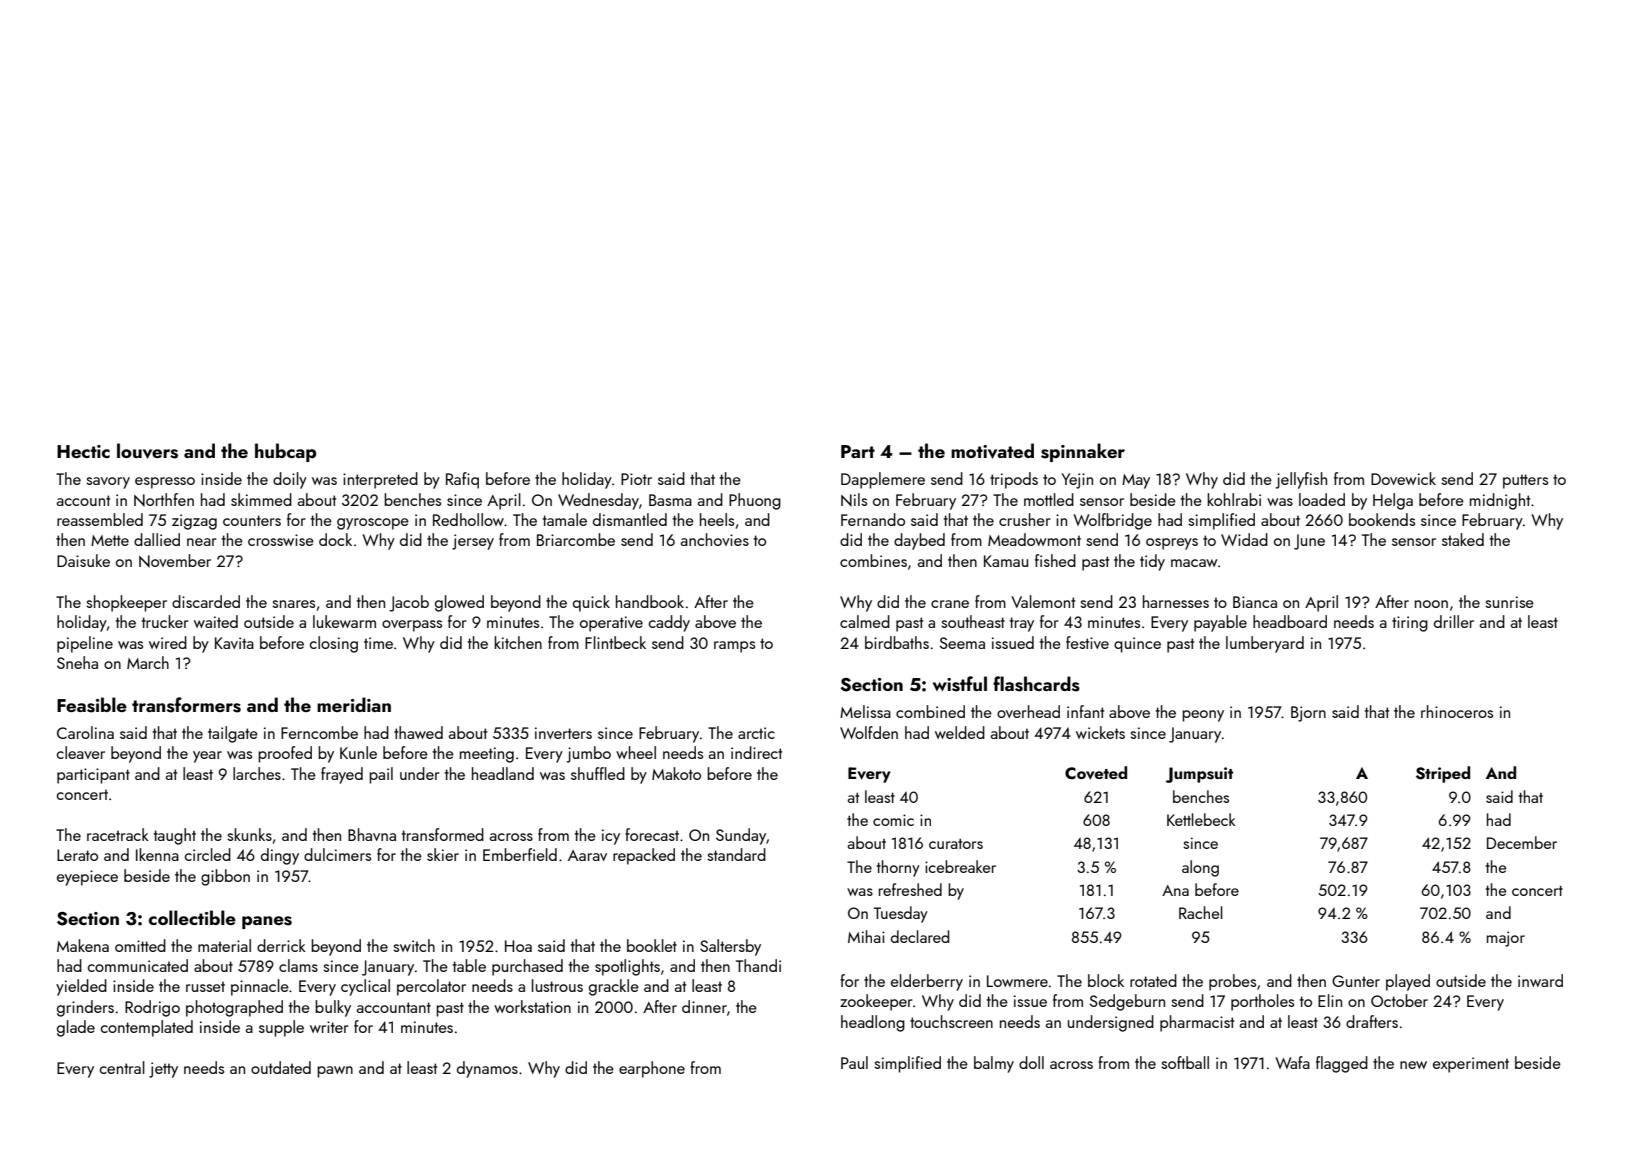 This screenshot has height=1153, width=1630. Describe the element at coordinates (285, 452) in the screenshot. I see `hubcap` at that location.
